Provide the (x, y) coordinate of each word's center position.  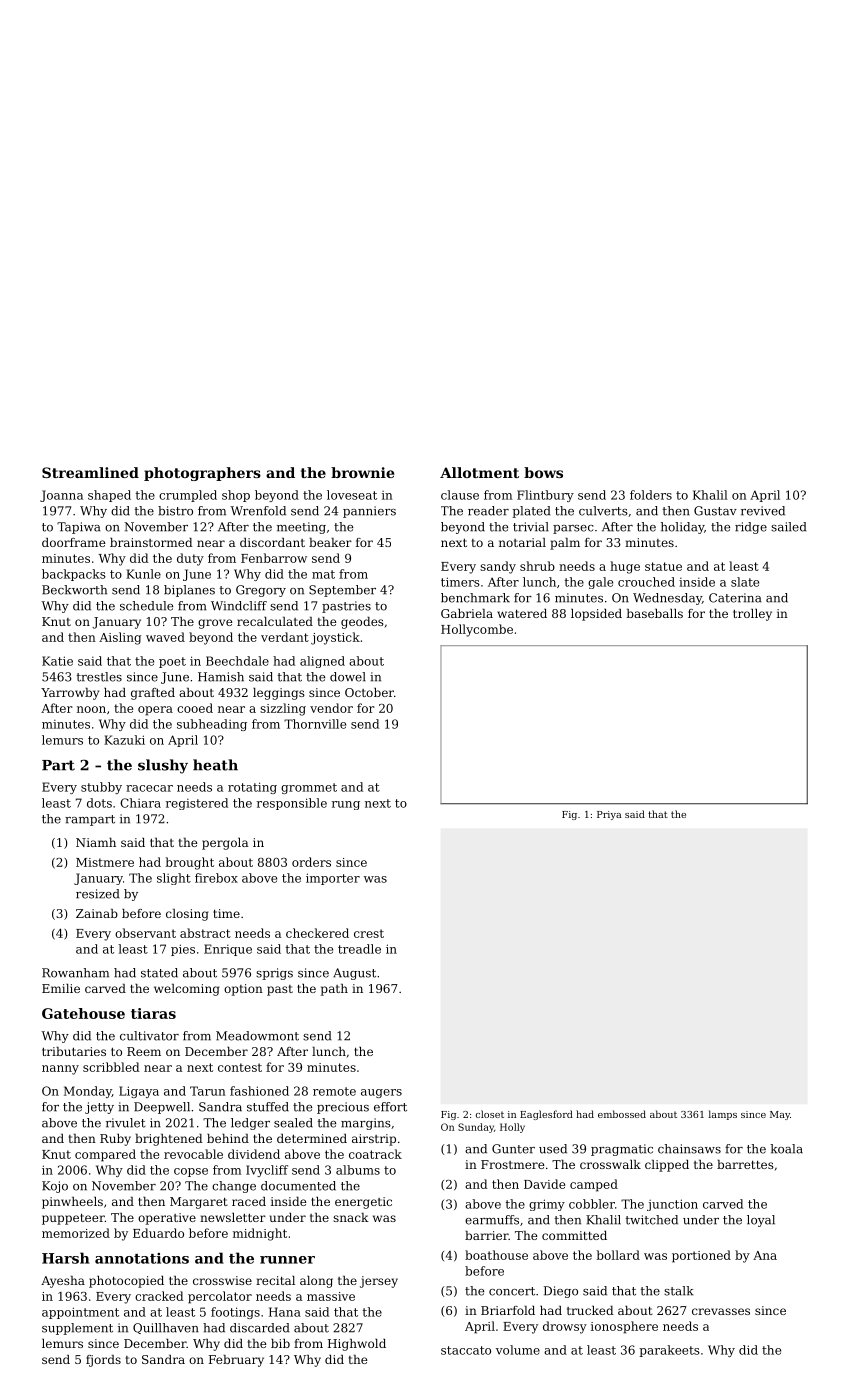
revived (763, 511)
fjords (103, 1361)
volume (518, 1350)
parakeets (669, 1351)
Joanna (61, 496)
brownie (362, 472)
